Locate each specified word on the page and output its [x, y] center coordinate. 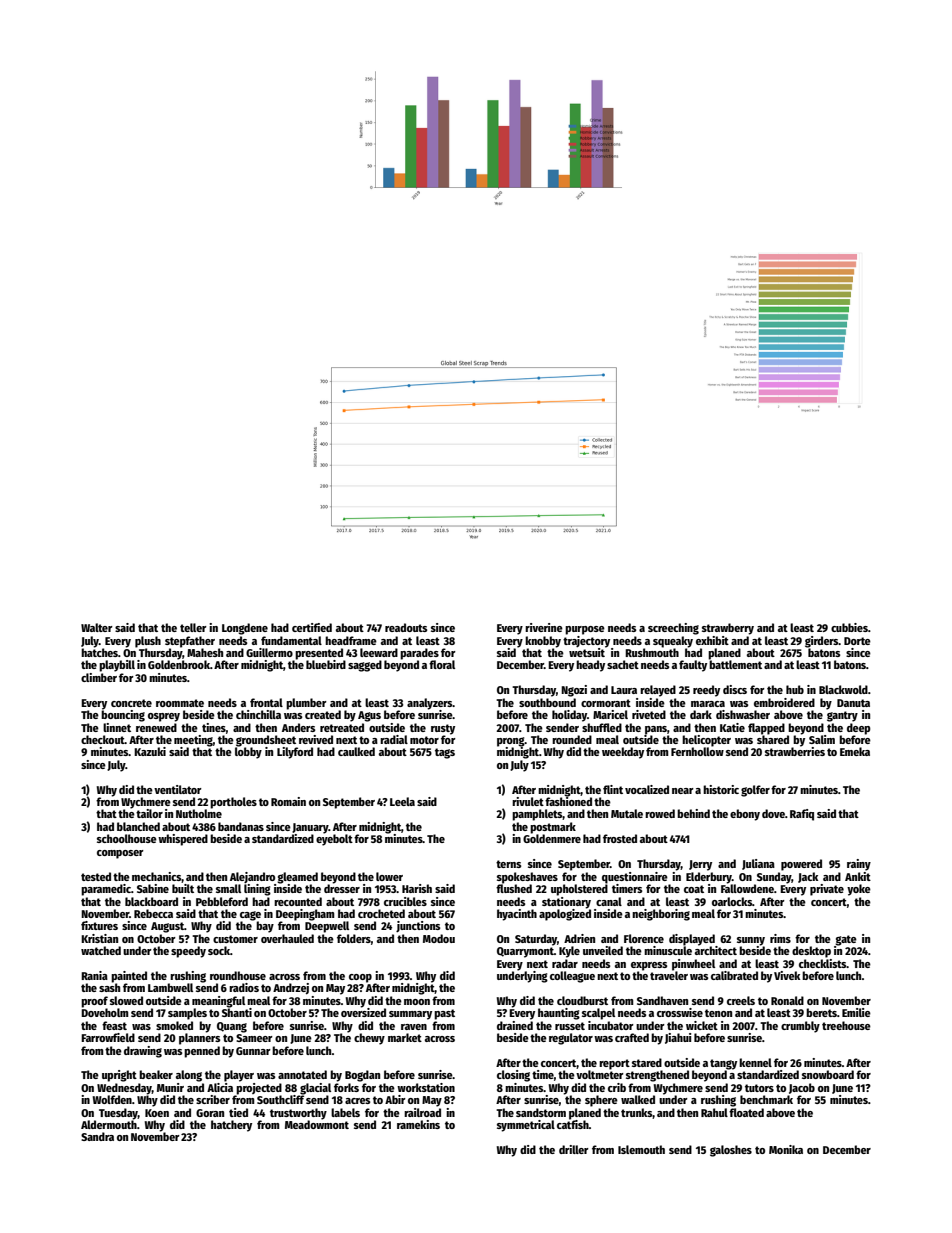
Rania [94, 975]
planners [199, 1039]
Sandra [97, 1136]
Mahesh [205, 652]
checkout [103, 739]
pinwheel [693, 965]
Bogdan [362, 1076]
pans [656, 730]
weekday [623, 753]
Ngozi [574, 691]
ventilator [178, 789]
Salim [822, 739]
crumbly [800, 1027]
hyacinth [517, 915]
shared [773, 739]
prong [511, 742]
